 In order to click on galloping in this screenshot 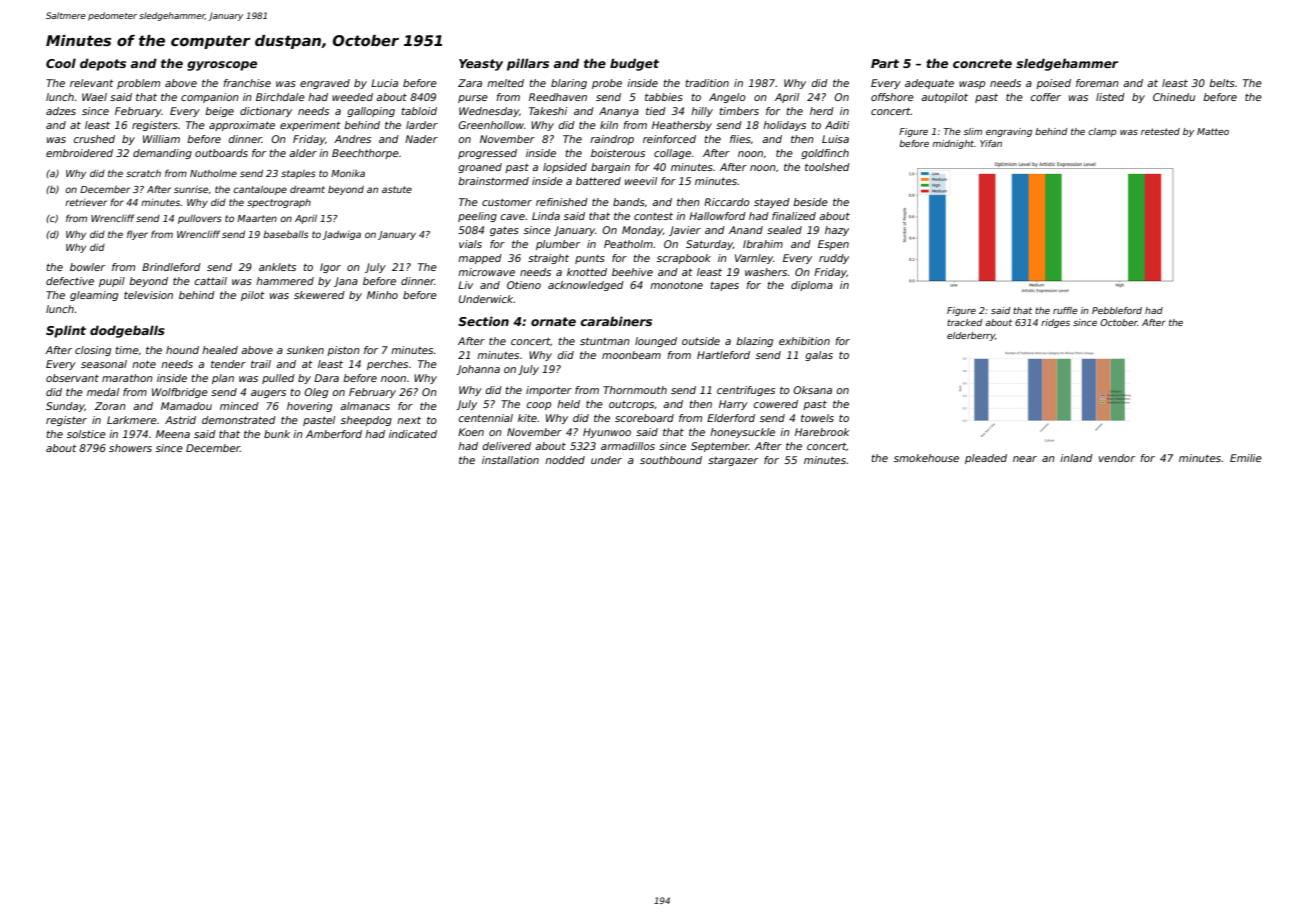, I will do `click(371, 112)`.
